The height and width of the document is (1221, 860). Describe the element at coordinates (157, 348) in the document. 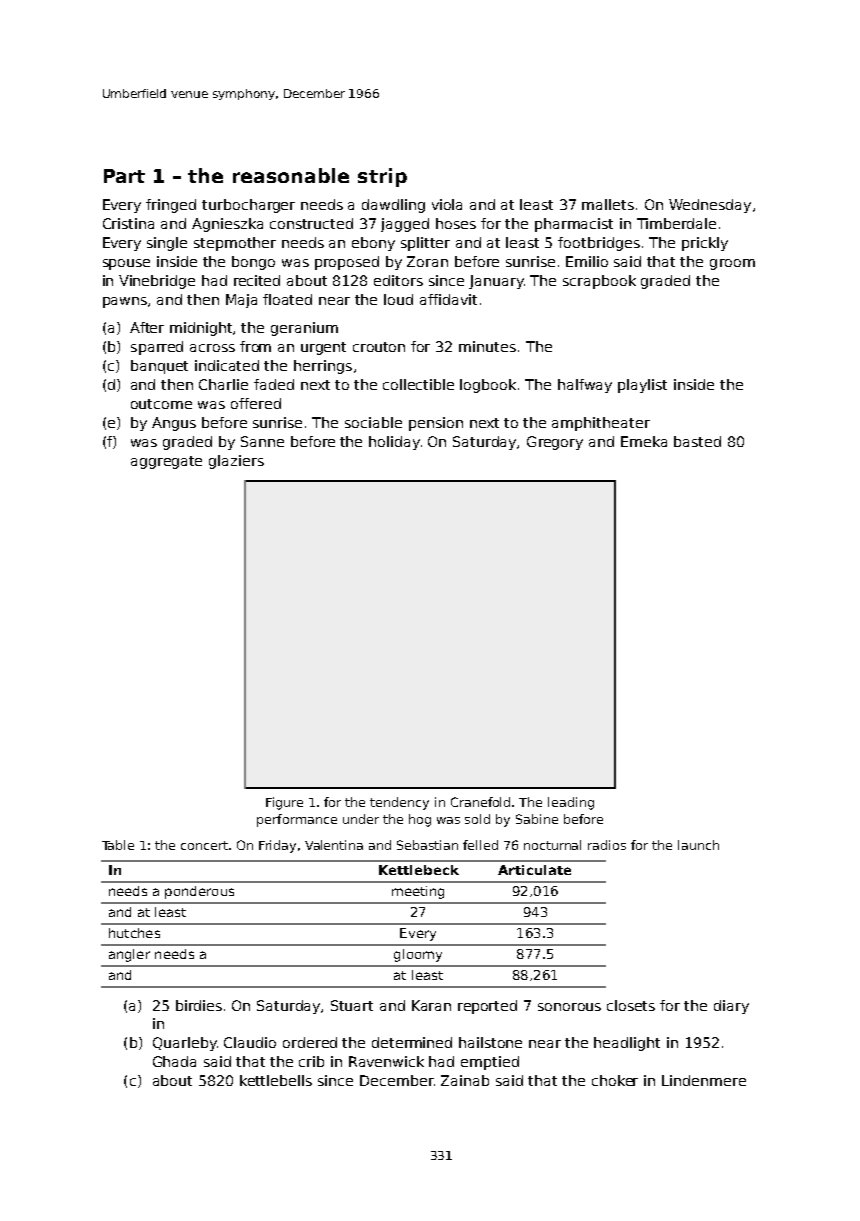

I see `sparred` at that location.
